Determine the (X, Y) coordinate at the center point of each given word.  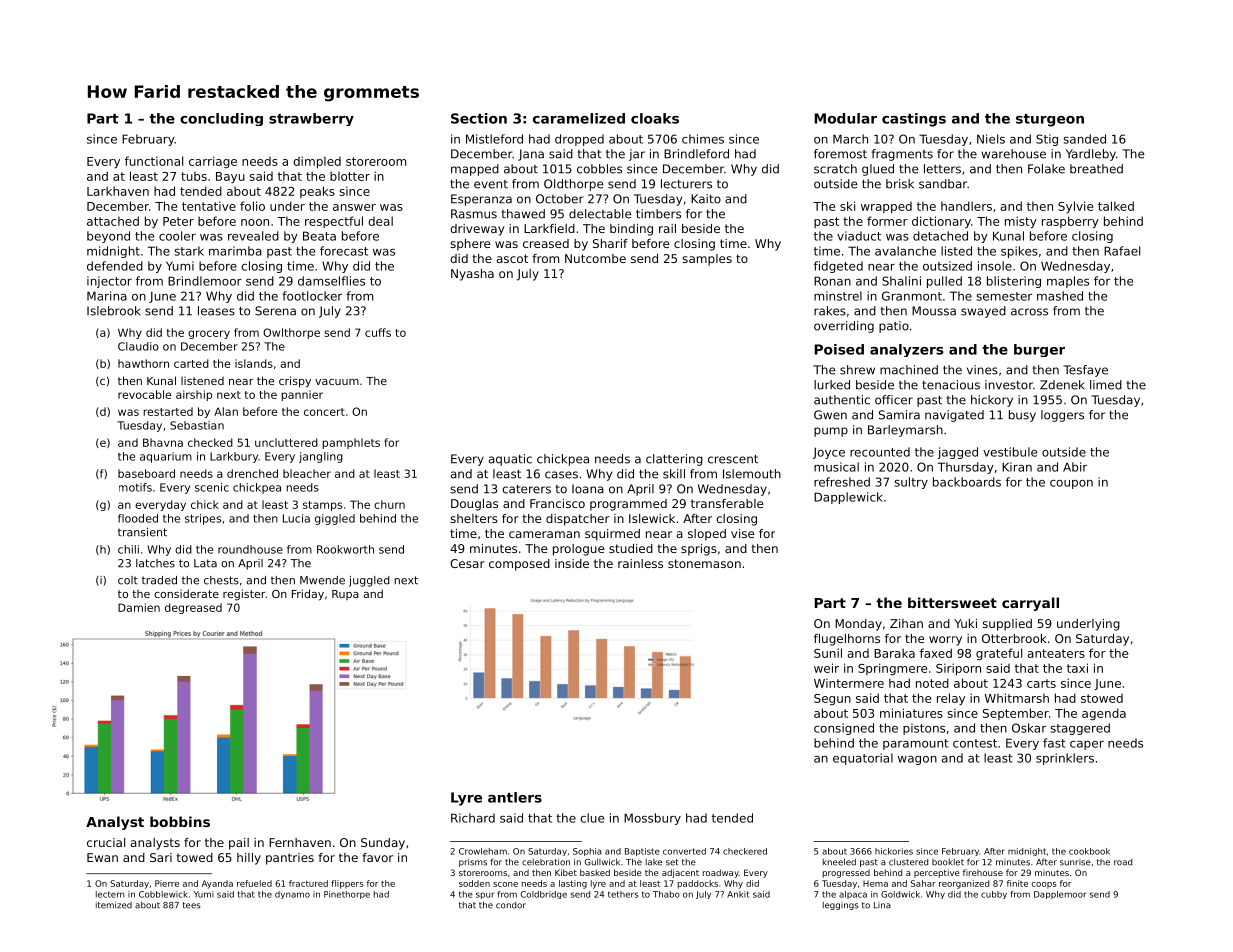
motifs (135, 487)
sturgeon (1050, 120)
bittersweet (952, 602)
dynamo (292, 895)
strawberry (311, 119)
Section (479, 118)
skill (674, 474)
